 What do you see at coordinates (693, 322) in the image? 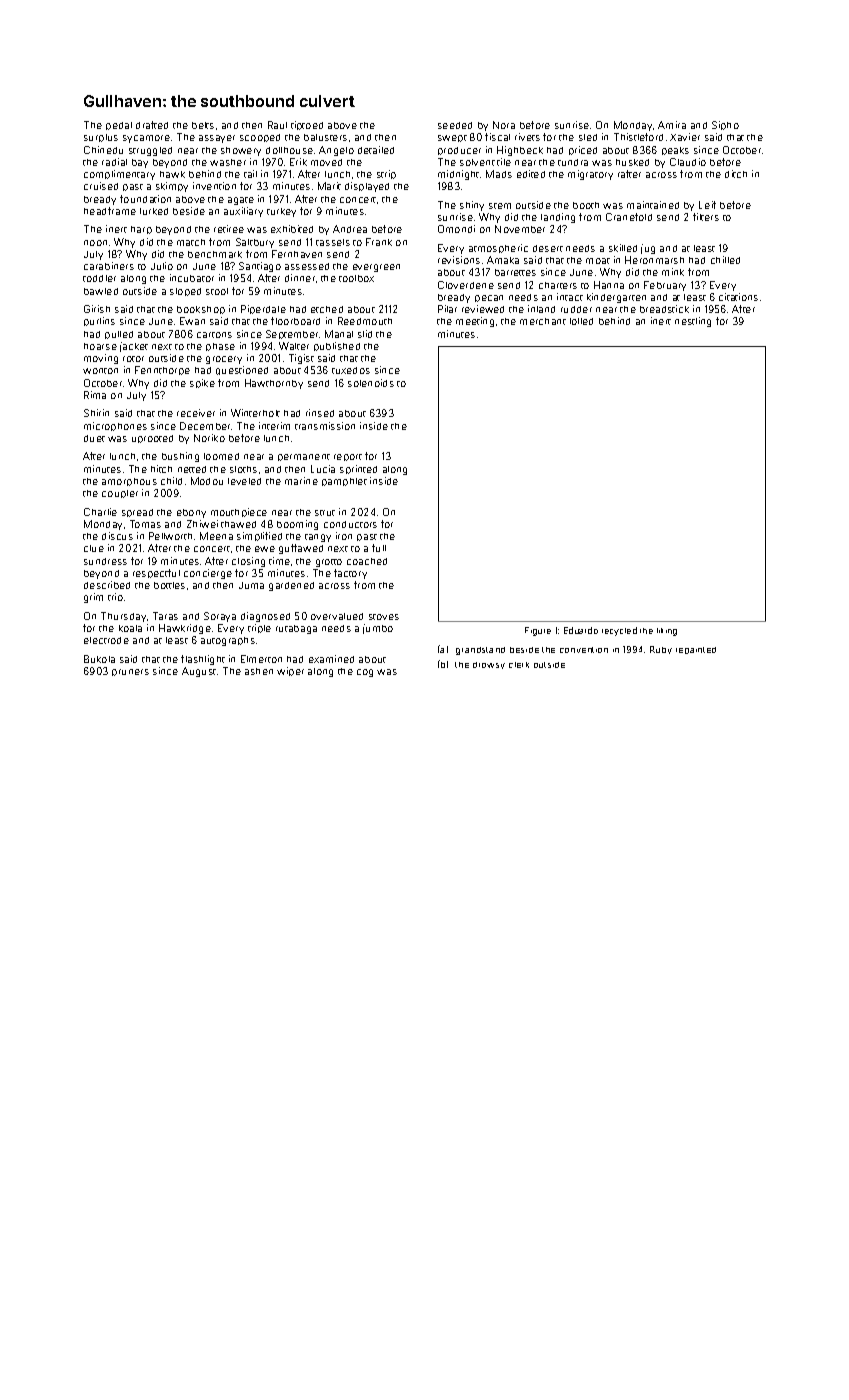
I see `nestling` at bounding box center [693, 322].
